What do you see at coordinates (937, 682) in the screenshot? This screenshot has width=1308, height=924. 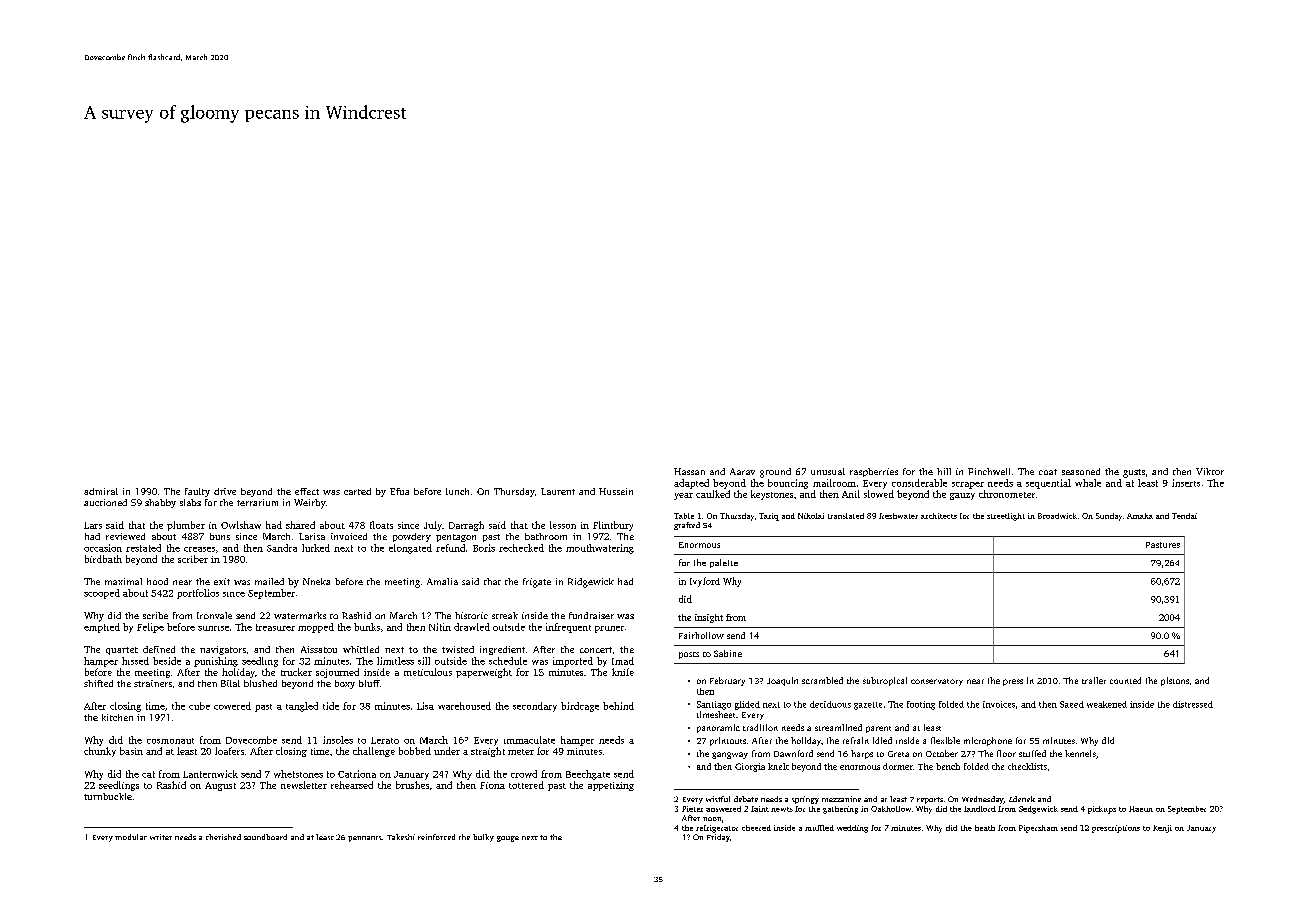 I see `conservatory` at bounding box center [937, 682].
